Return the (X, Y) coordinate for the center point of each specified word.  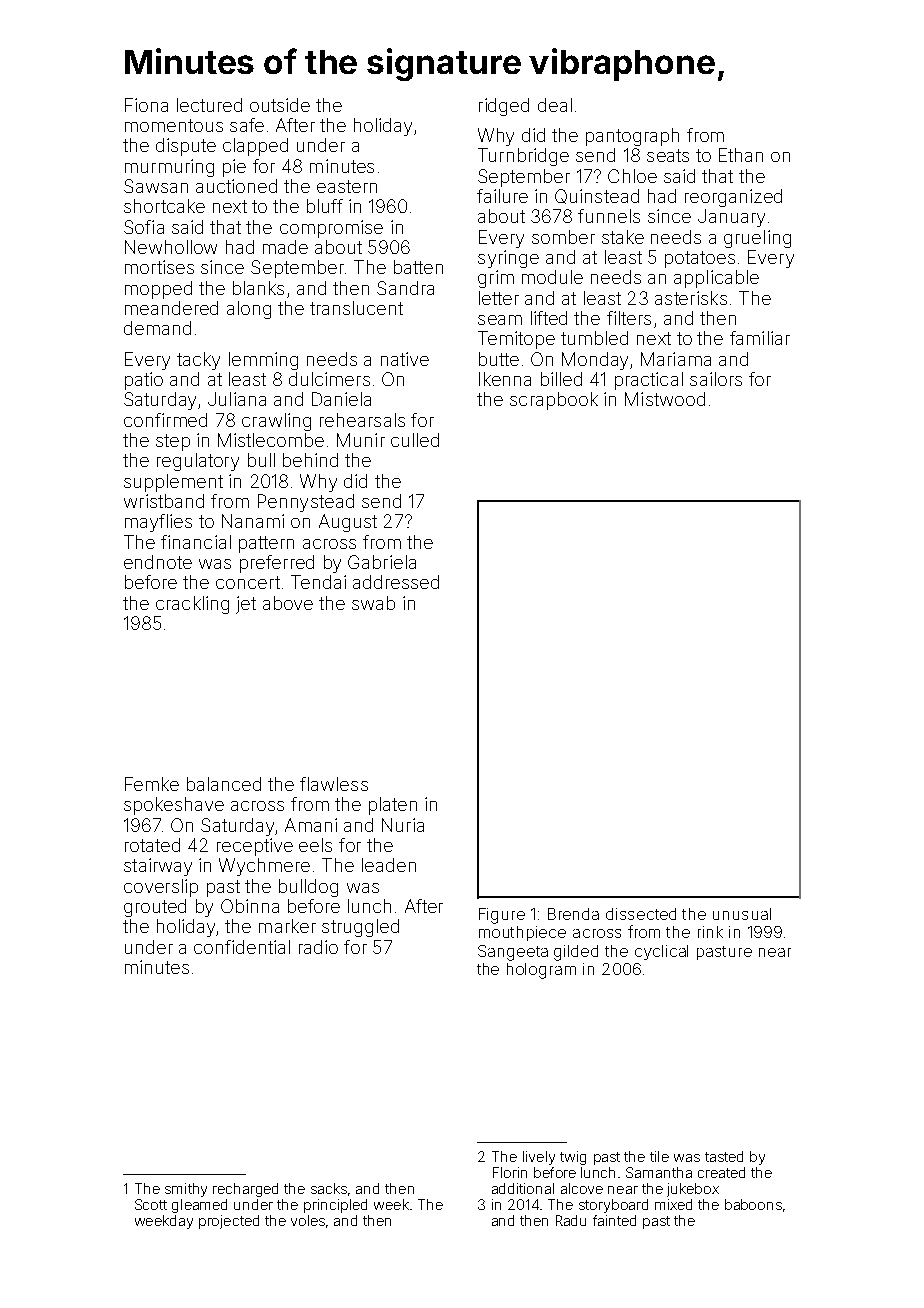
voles (308, 1220)
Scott (151, 1204)
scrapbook (554, 401)
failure (502, 196)
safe (247, 125)
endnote (158, 562)
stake (623, 237)
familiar (760, 338)
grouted (155, 908)
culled (415, 440)
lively (539, 1158)
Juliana (237, 399)
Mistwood (665, 399)
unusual (742, 914)
